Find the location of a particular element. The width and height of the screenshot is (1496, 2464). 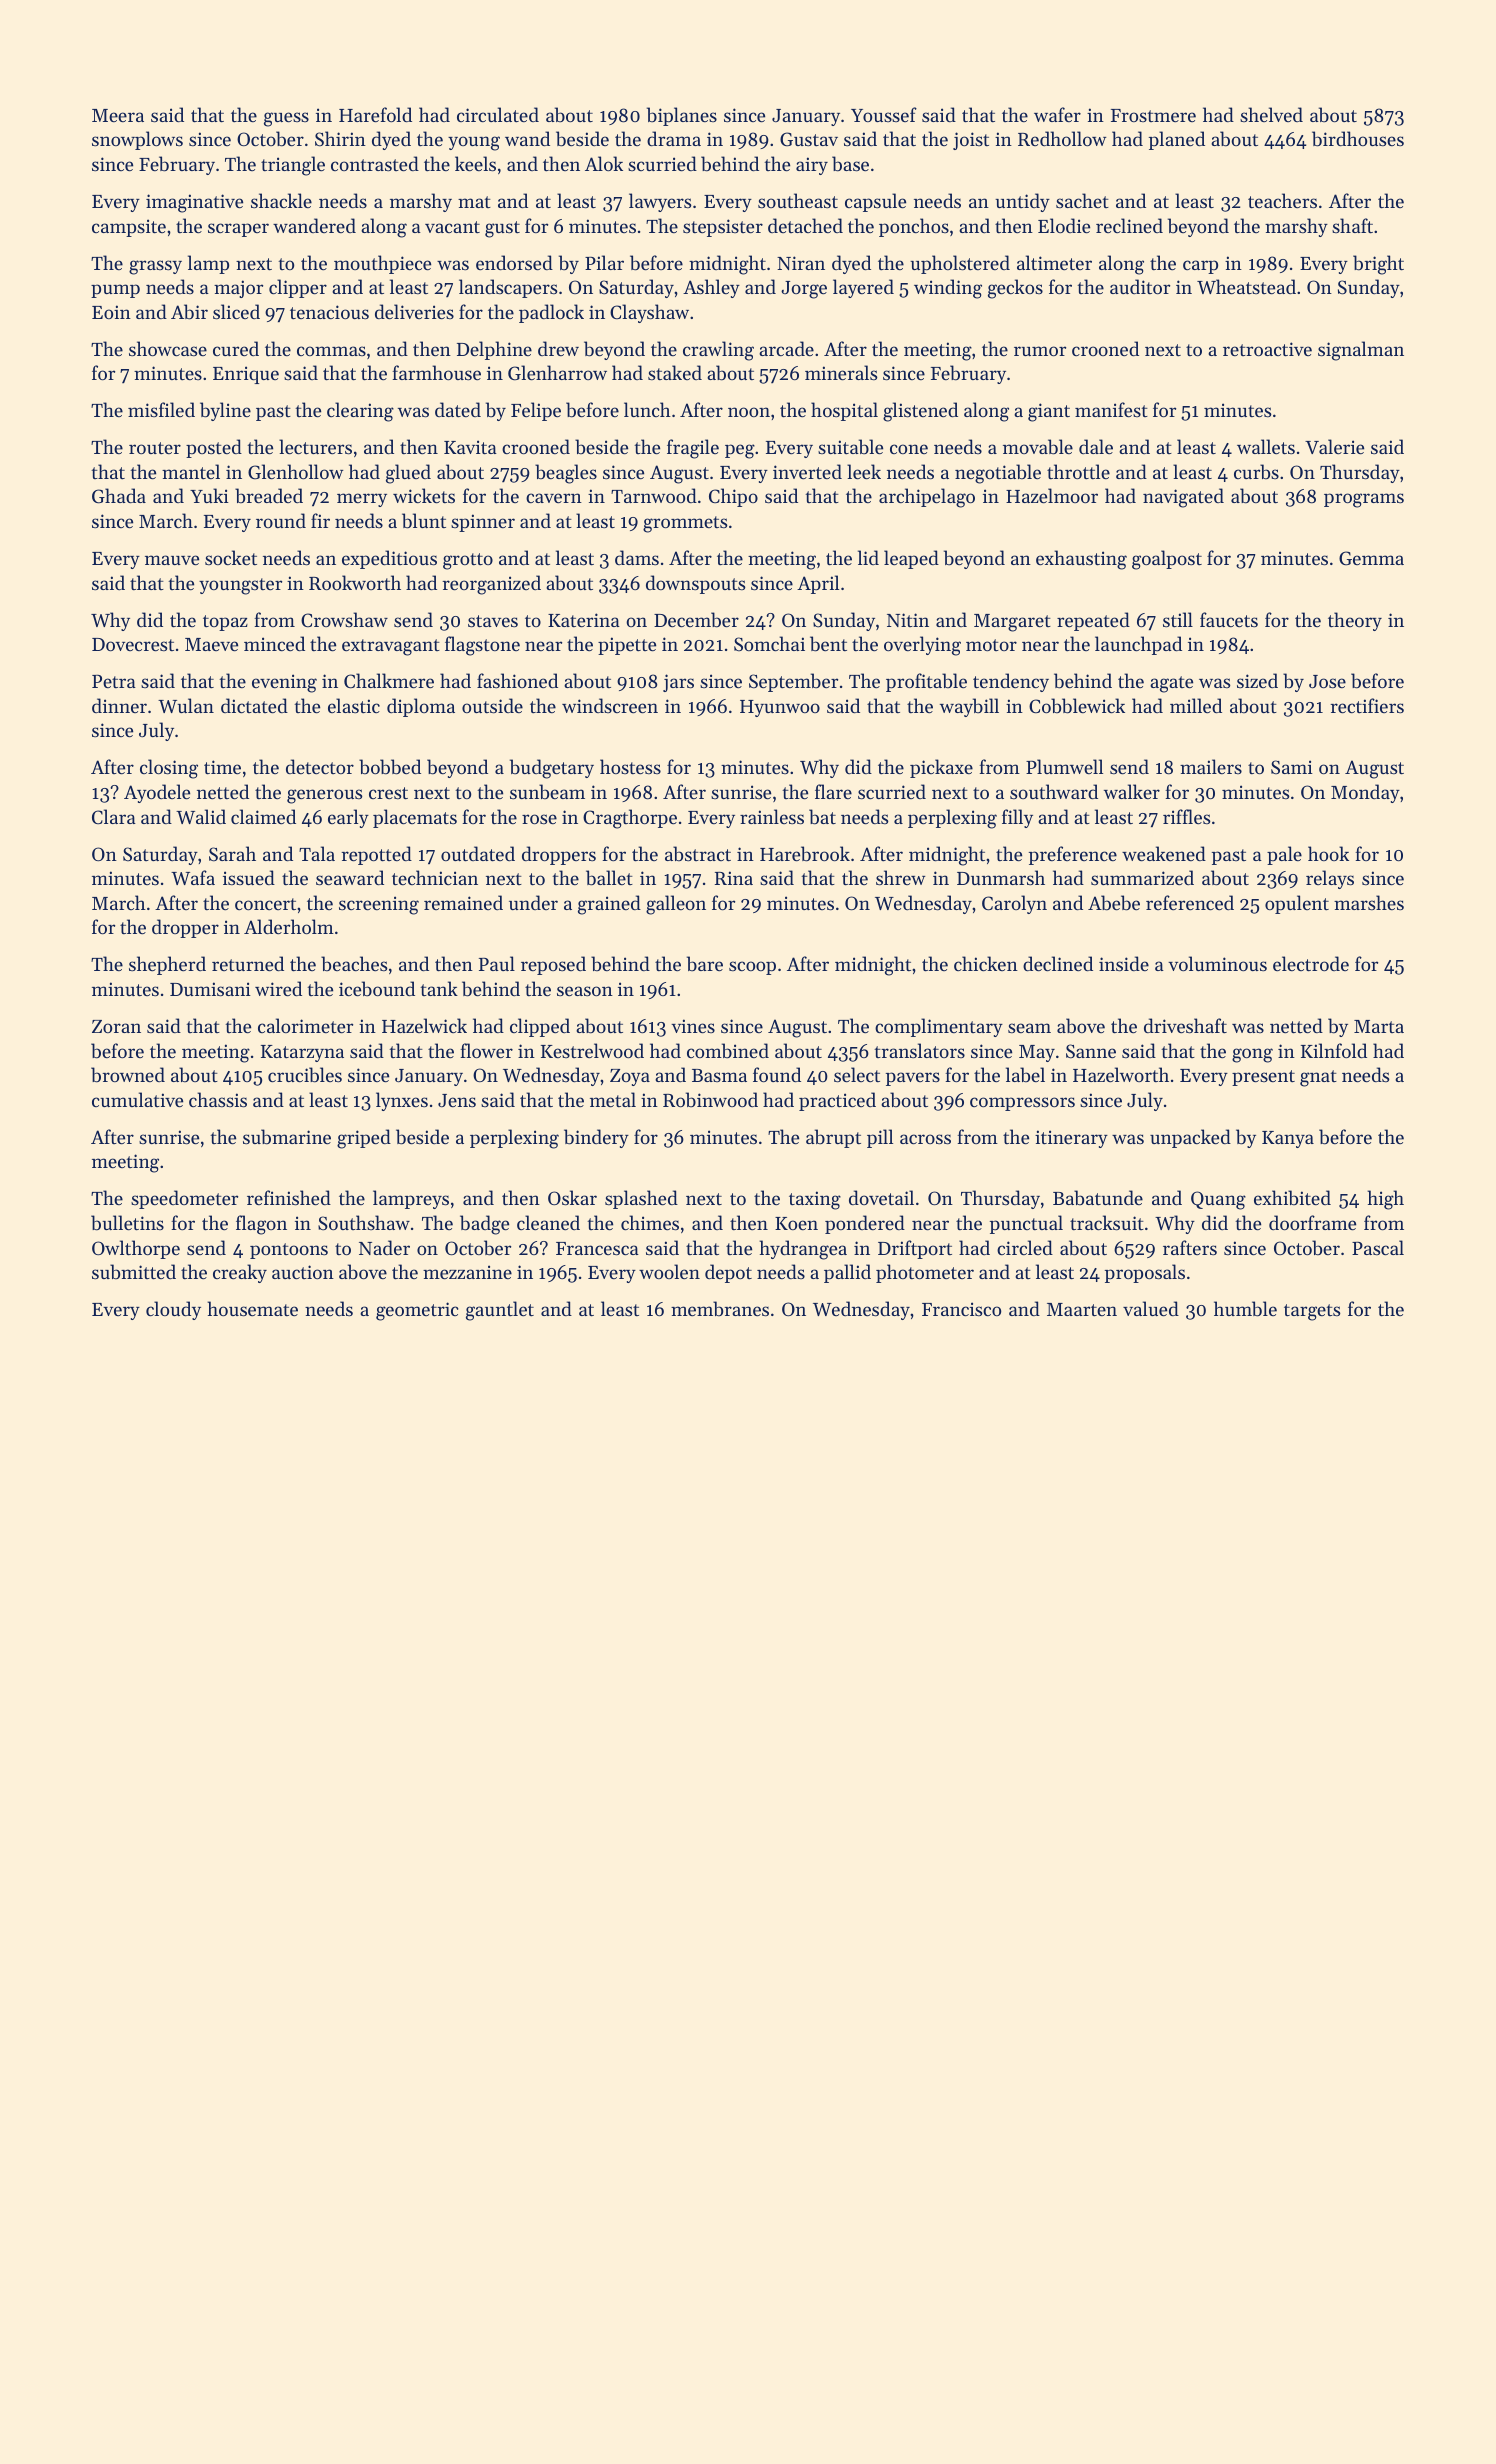

shepherd is located at coordinates (167, 965).
